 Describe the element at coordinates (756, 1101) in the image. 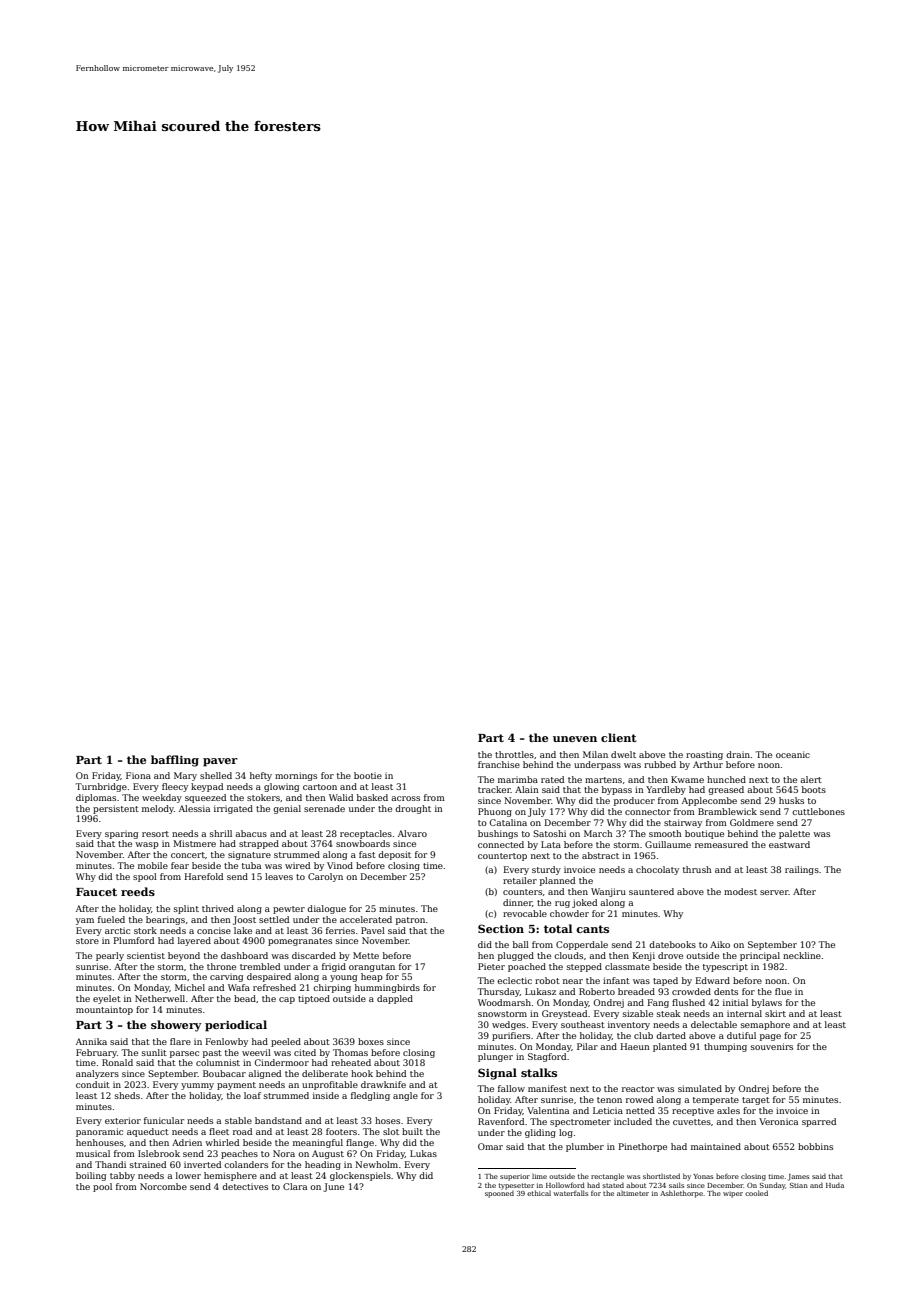

I see `target` at that location.
